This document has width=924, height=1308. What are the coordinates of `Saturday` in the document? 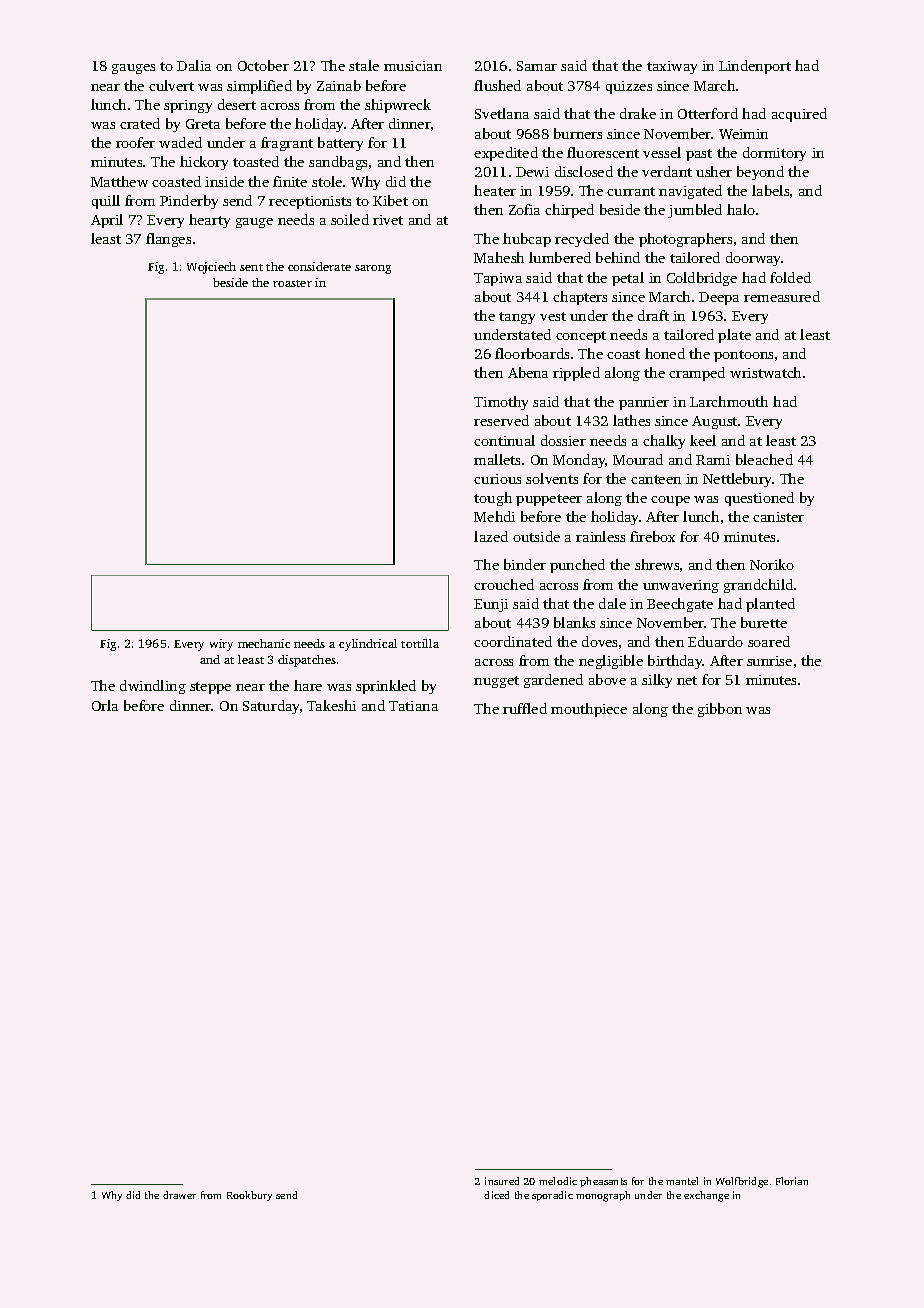 It's located at (271, 707).
